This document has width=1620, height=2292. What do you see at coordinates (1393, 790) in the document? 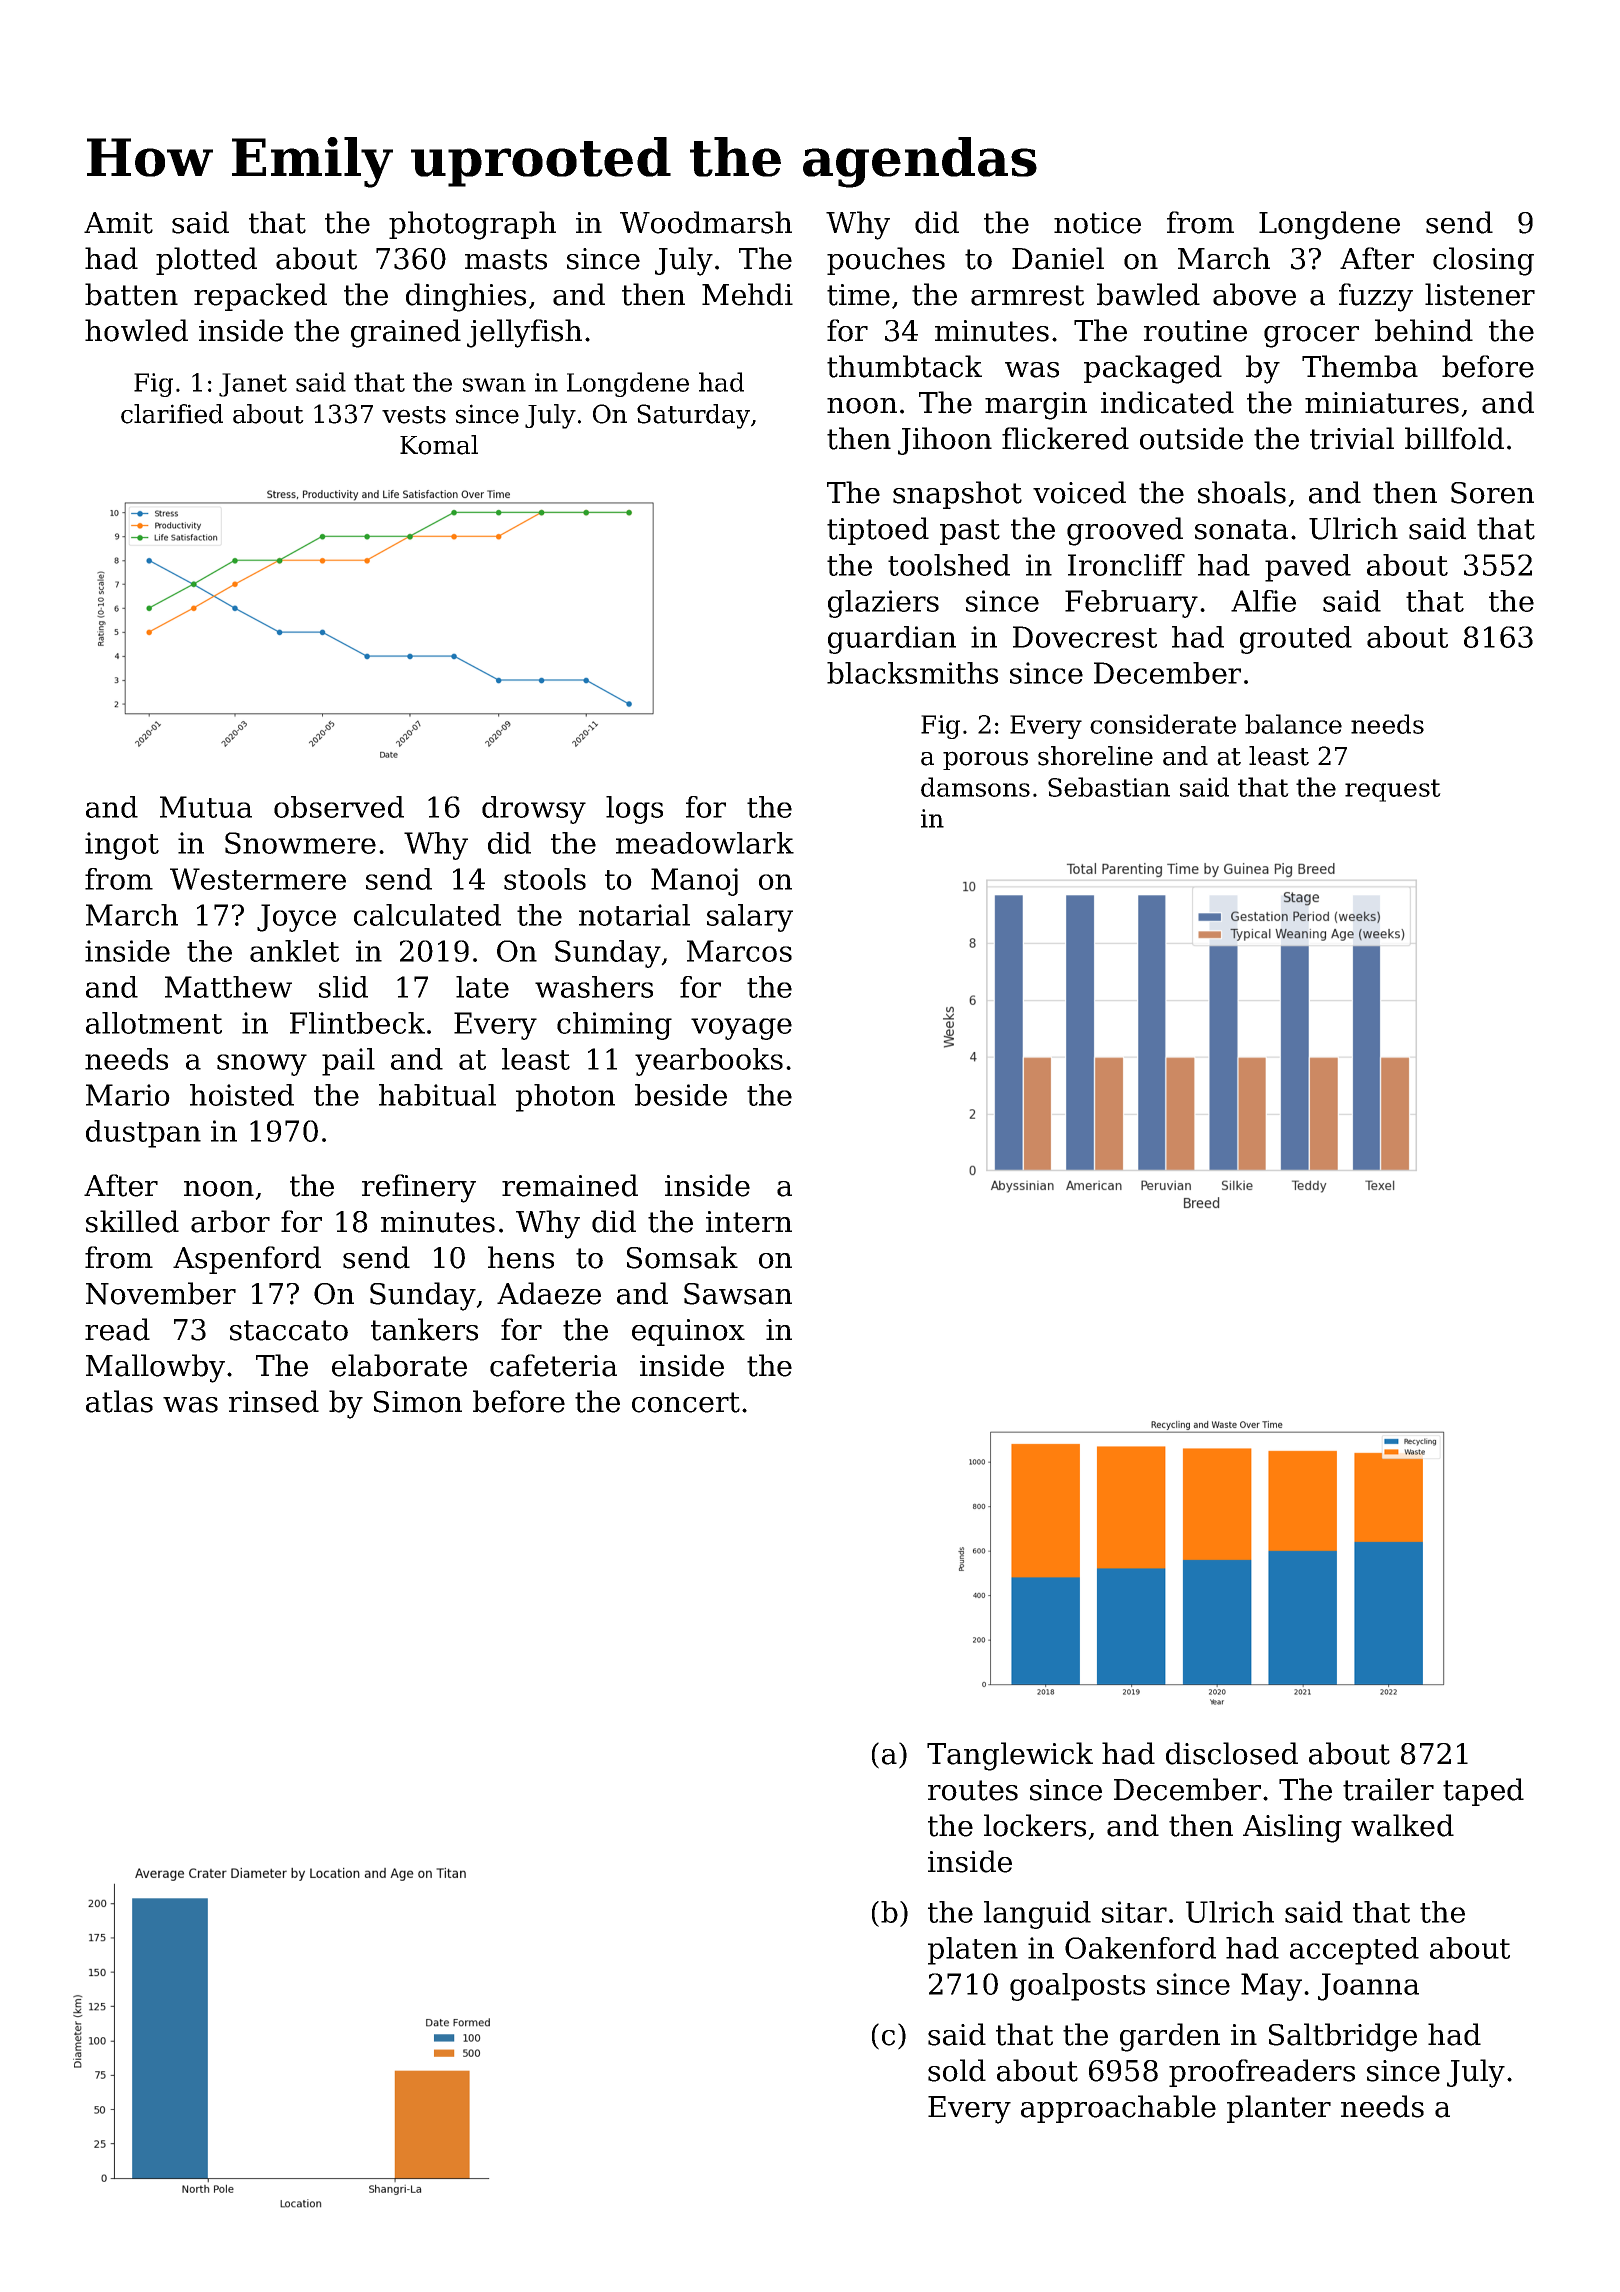
I see `request` at bounding box center [1393, 790].
